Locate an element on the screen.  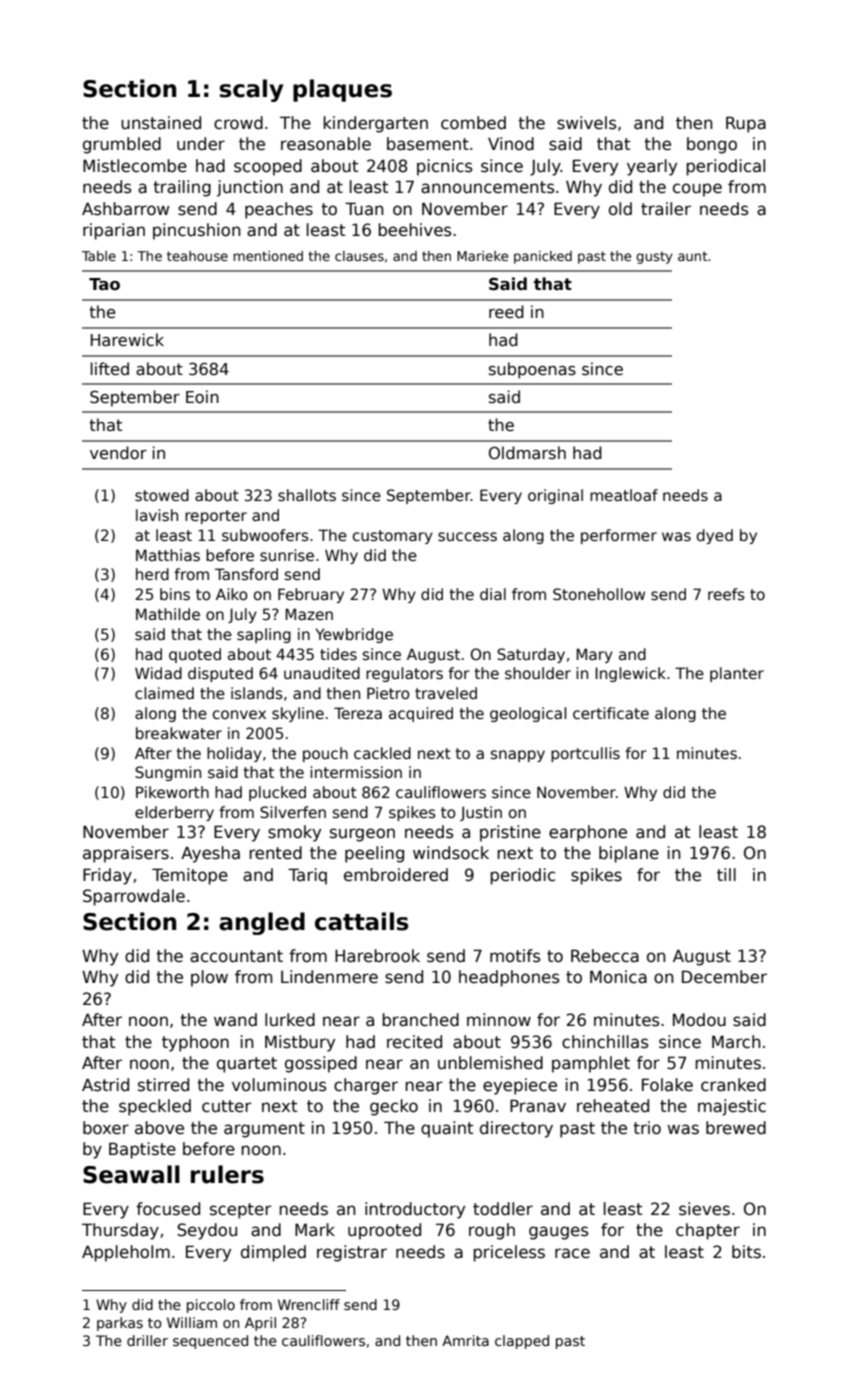
angled is located at coordinates (262, 923).
